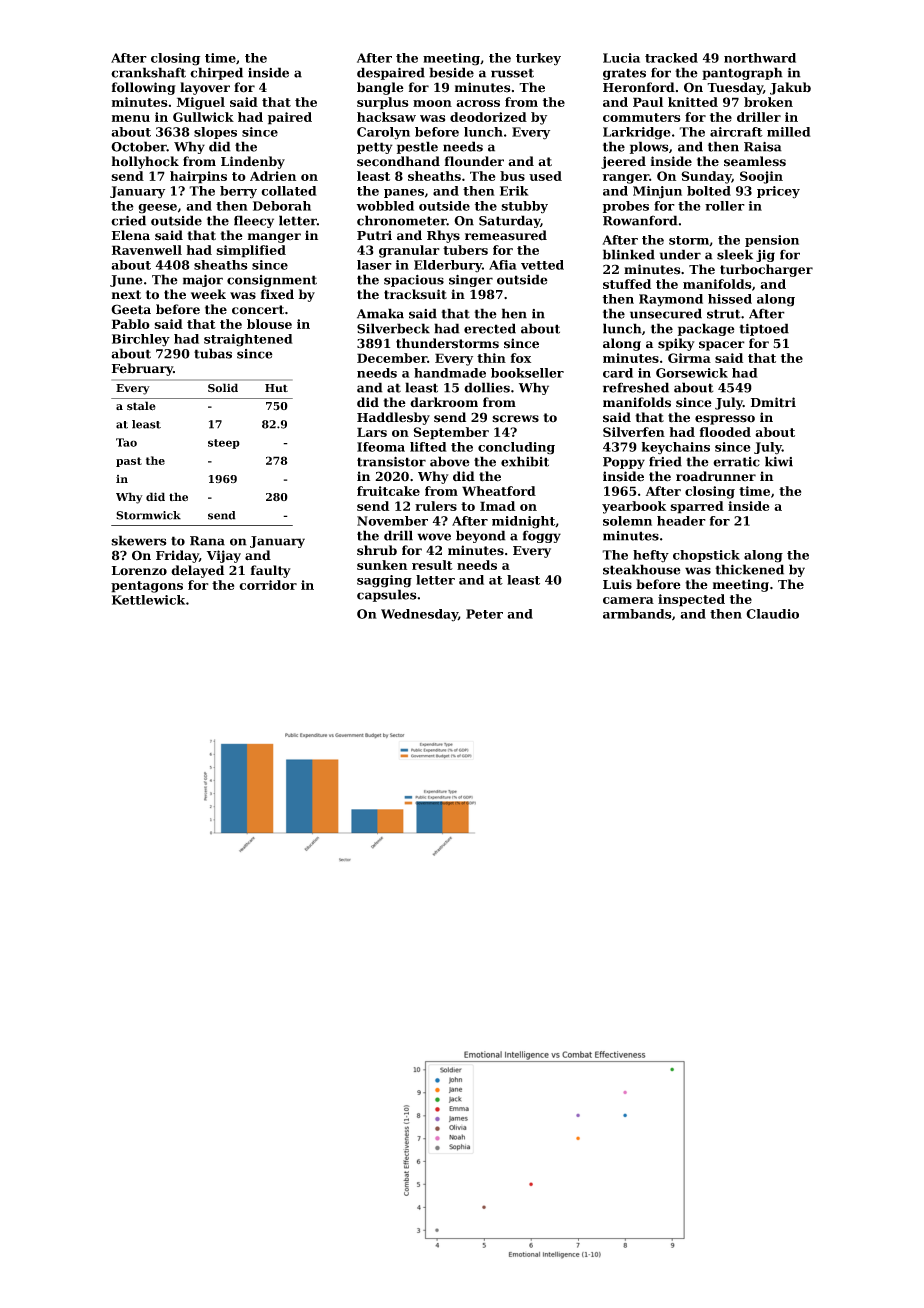 This screenshot has width=924, height=1308. Describe the element at coordinates (779, 461) in the screenshot. I see `kiwi` at that location.
